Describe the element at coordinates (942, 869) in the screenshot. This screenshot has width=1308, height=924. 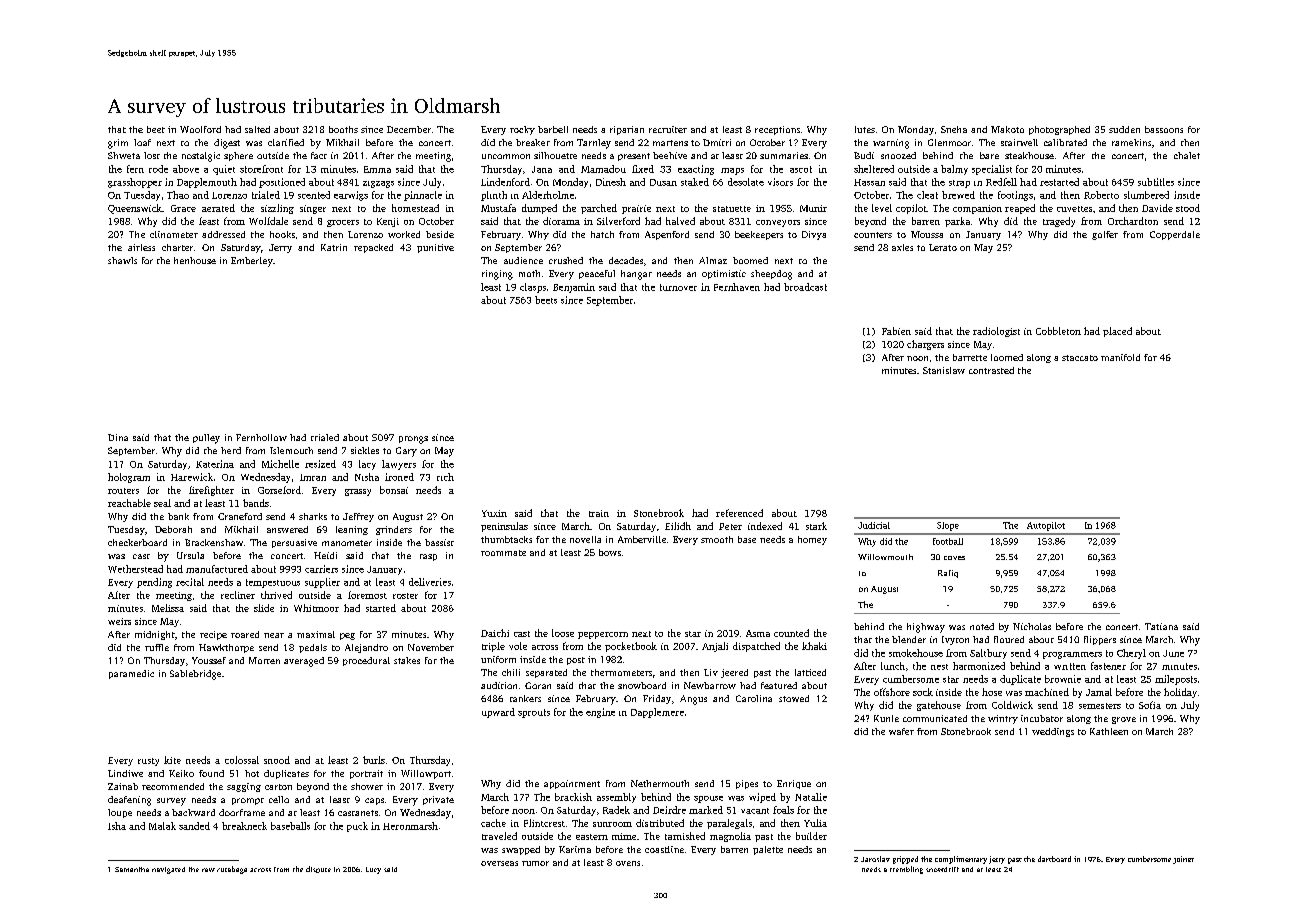
I see `snowdrift` at that location.
